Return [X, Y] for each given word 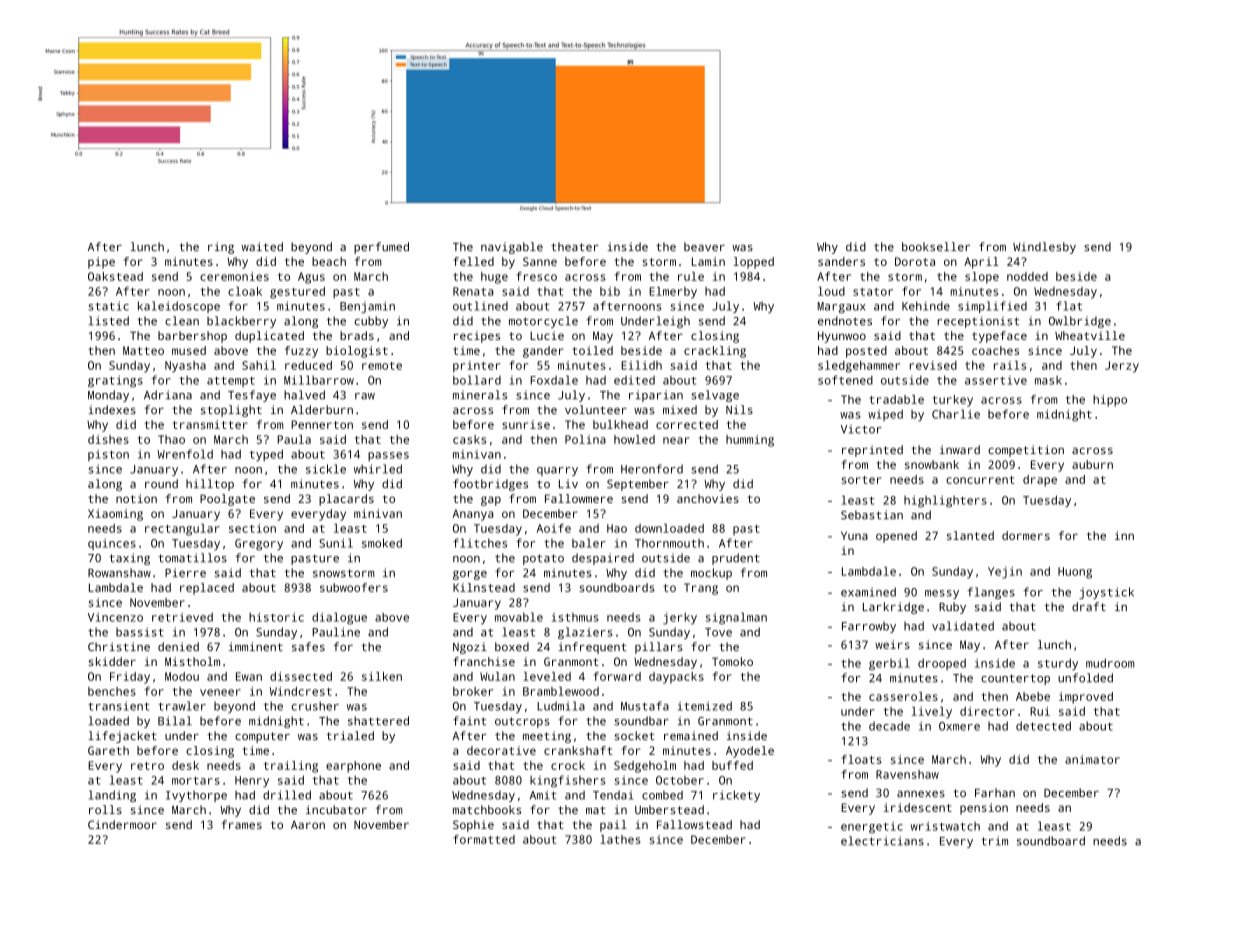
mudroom [1110, 663]
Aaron [308, 824]
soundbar [641, 721]
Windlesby [1044, 248]
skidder [112, 661]
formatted [484, 839]
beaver [704, 246]
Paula [294, 439]
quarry [557, 471]
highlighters [945, 501]
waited [262, 246]
